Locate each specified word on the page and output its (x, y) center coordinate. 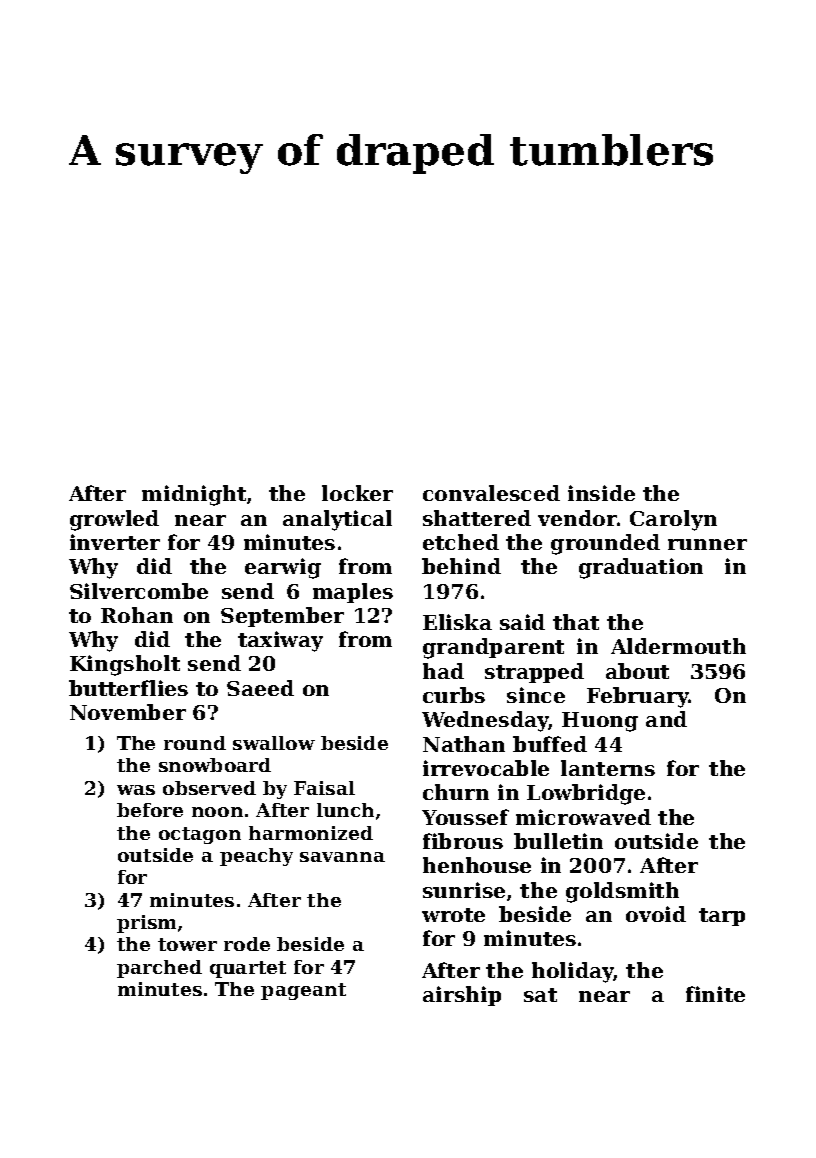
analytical (337, 520)
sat (540, 995)
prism (146, 924)
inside (601, 493)
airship (462, 996)
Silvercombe (139, 591)
